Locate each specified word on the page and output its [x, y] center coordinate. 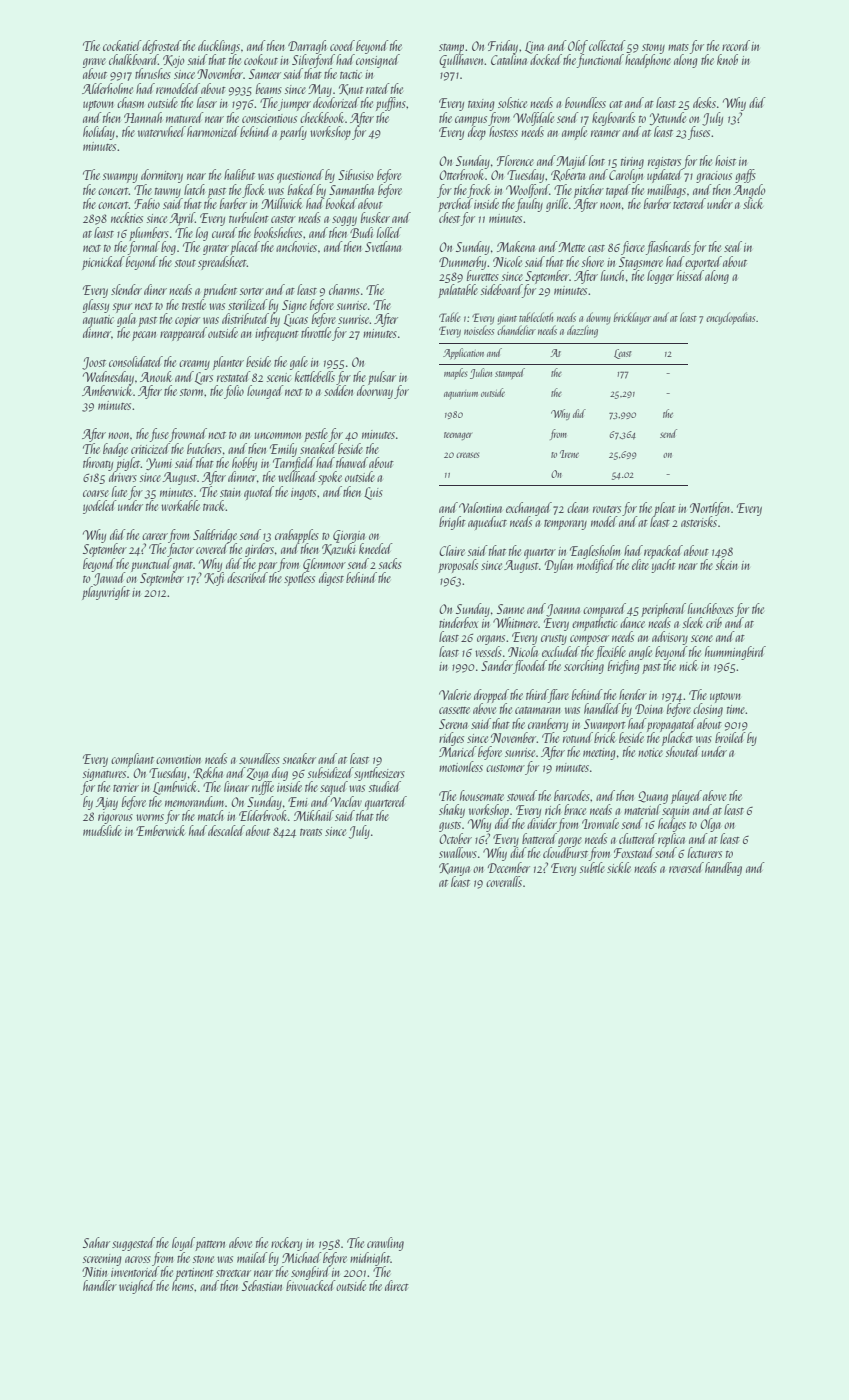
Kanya [454, 869]
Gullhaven [462, 61]
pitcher [589, 191]
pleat [665, 509]
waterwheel [162, 131]
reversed [686, 867]
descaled [226, 830]
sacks [390, 563]
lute [119, 491]
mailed [252, 1257]
